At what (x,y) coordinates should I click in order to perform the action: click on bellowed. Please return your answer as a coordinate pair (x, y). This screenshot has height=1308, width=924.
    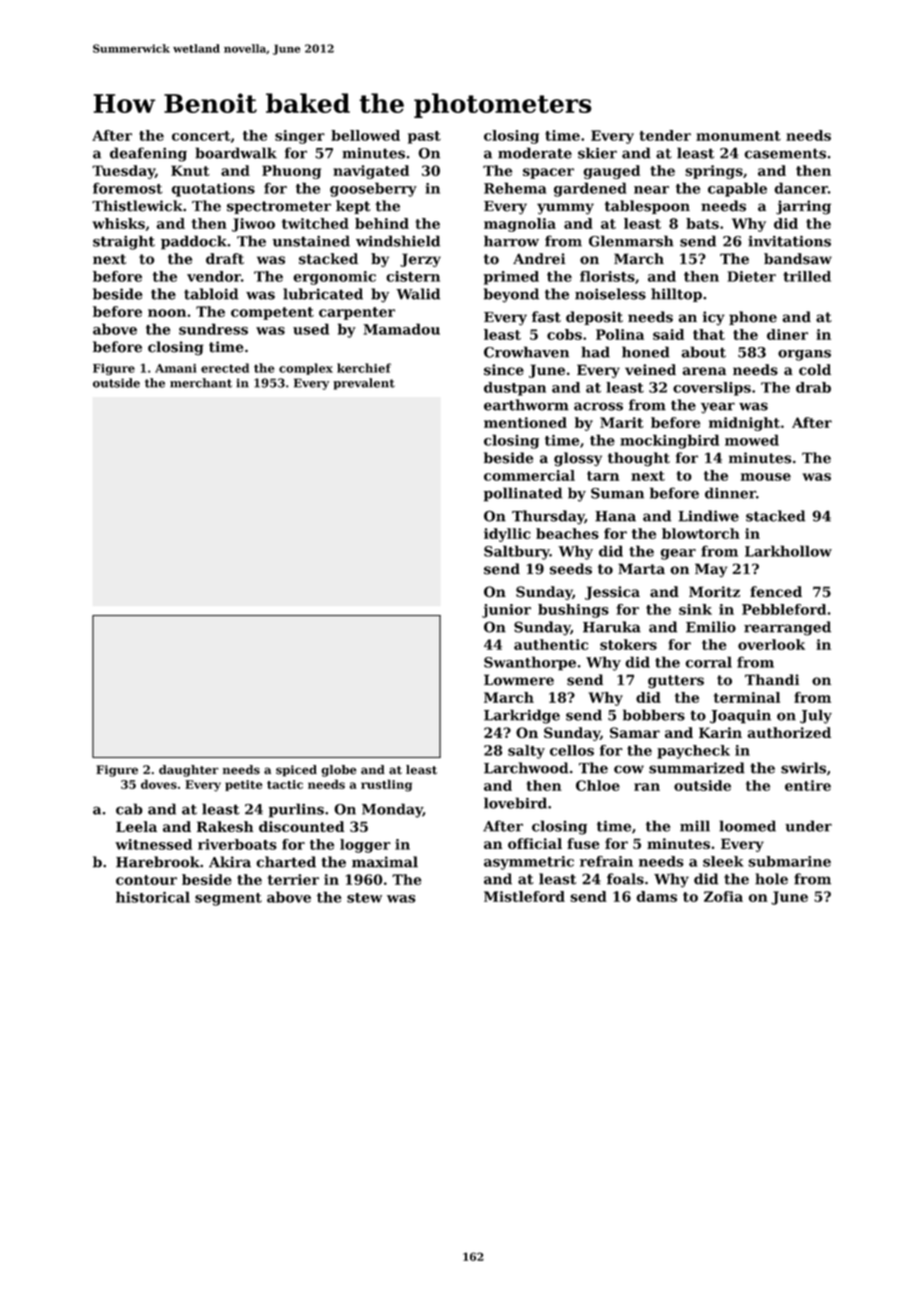
    Looking at the image, I should click on (365, 135).
